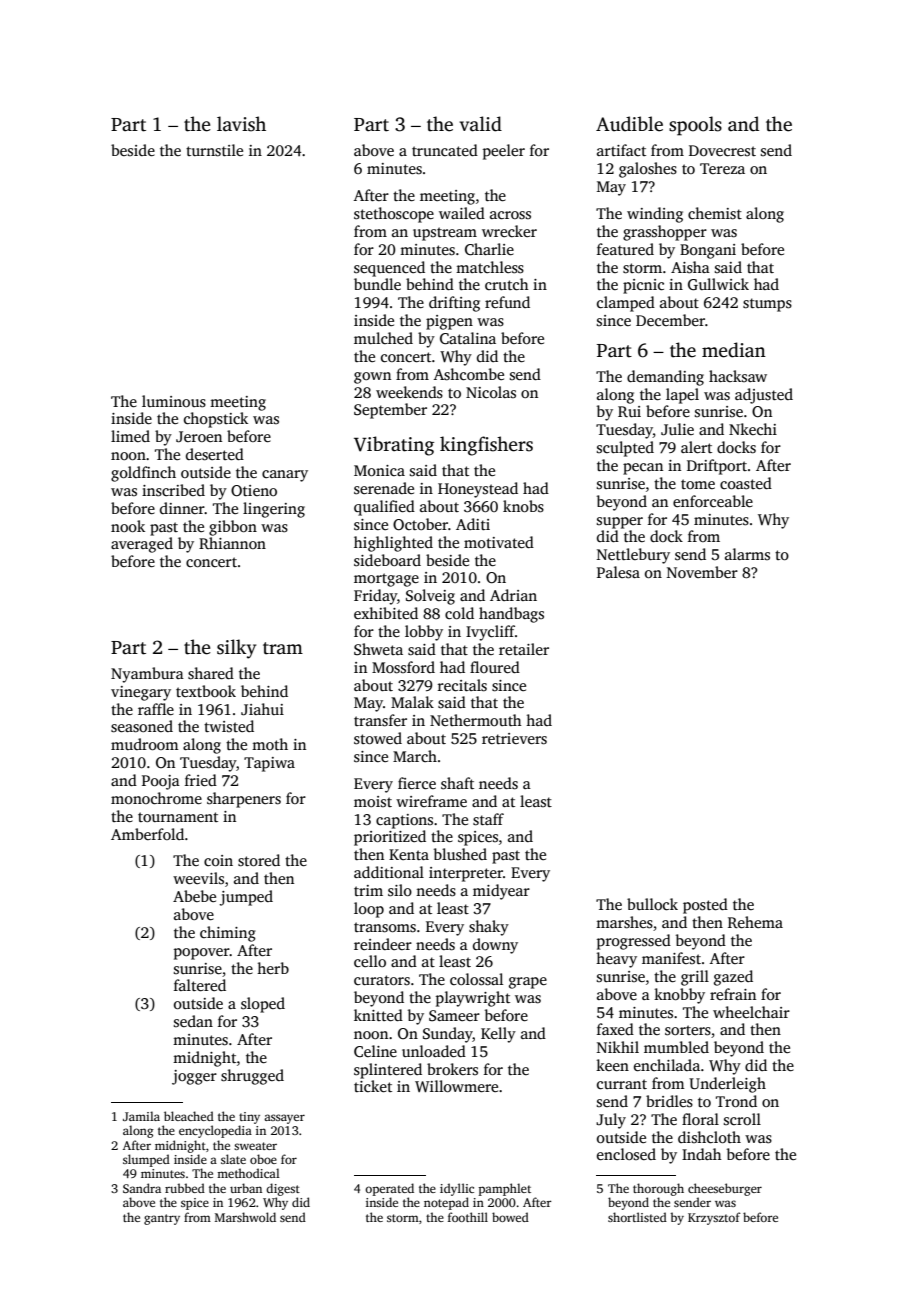 The image size is (908, 1316). What do you see at coordinates (504, 152) in the screenshot?
I see `peeler` at bounding box center [504, 152].
